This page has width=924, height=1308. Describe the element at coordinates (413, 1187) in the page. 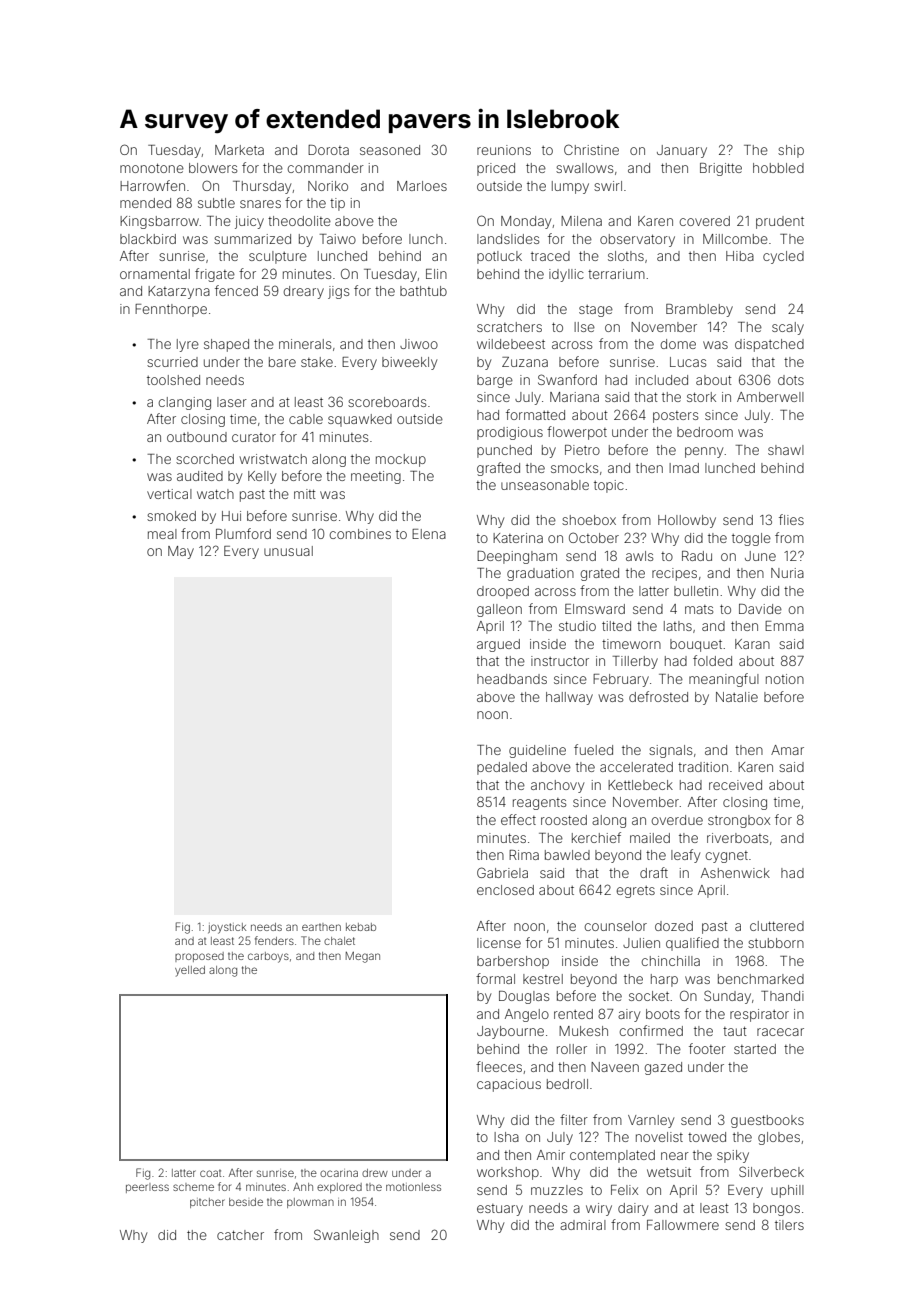

I see `motionless` at that location.
